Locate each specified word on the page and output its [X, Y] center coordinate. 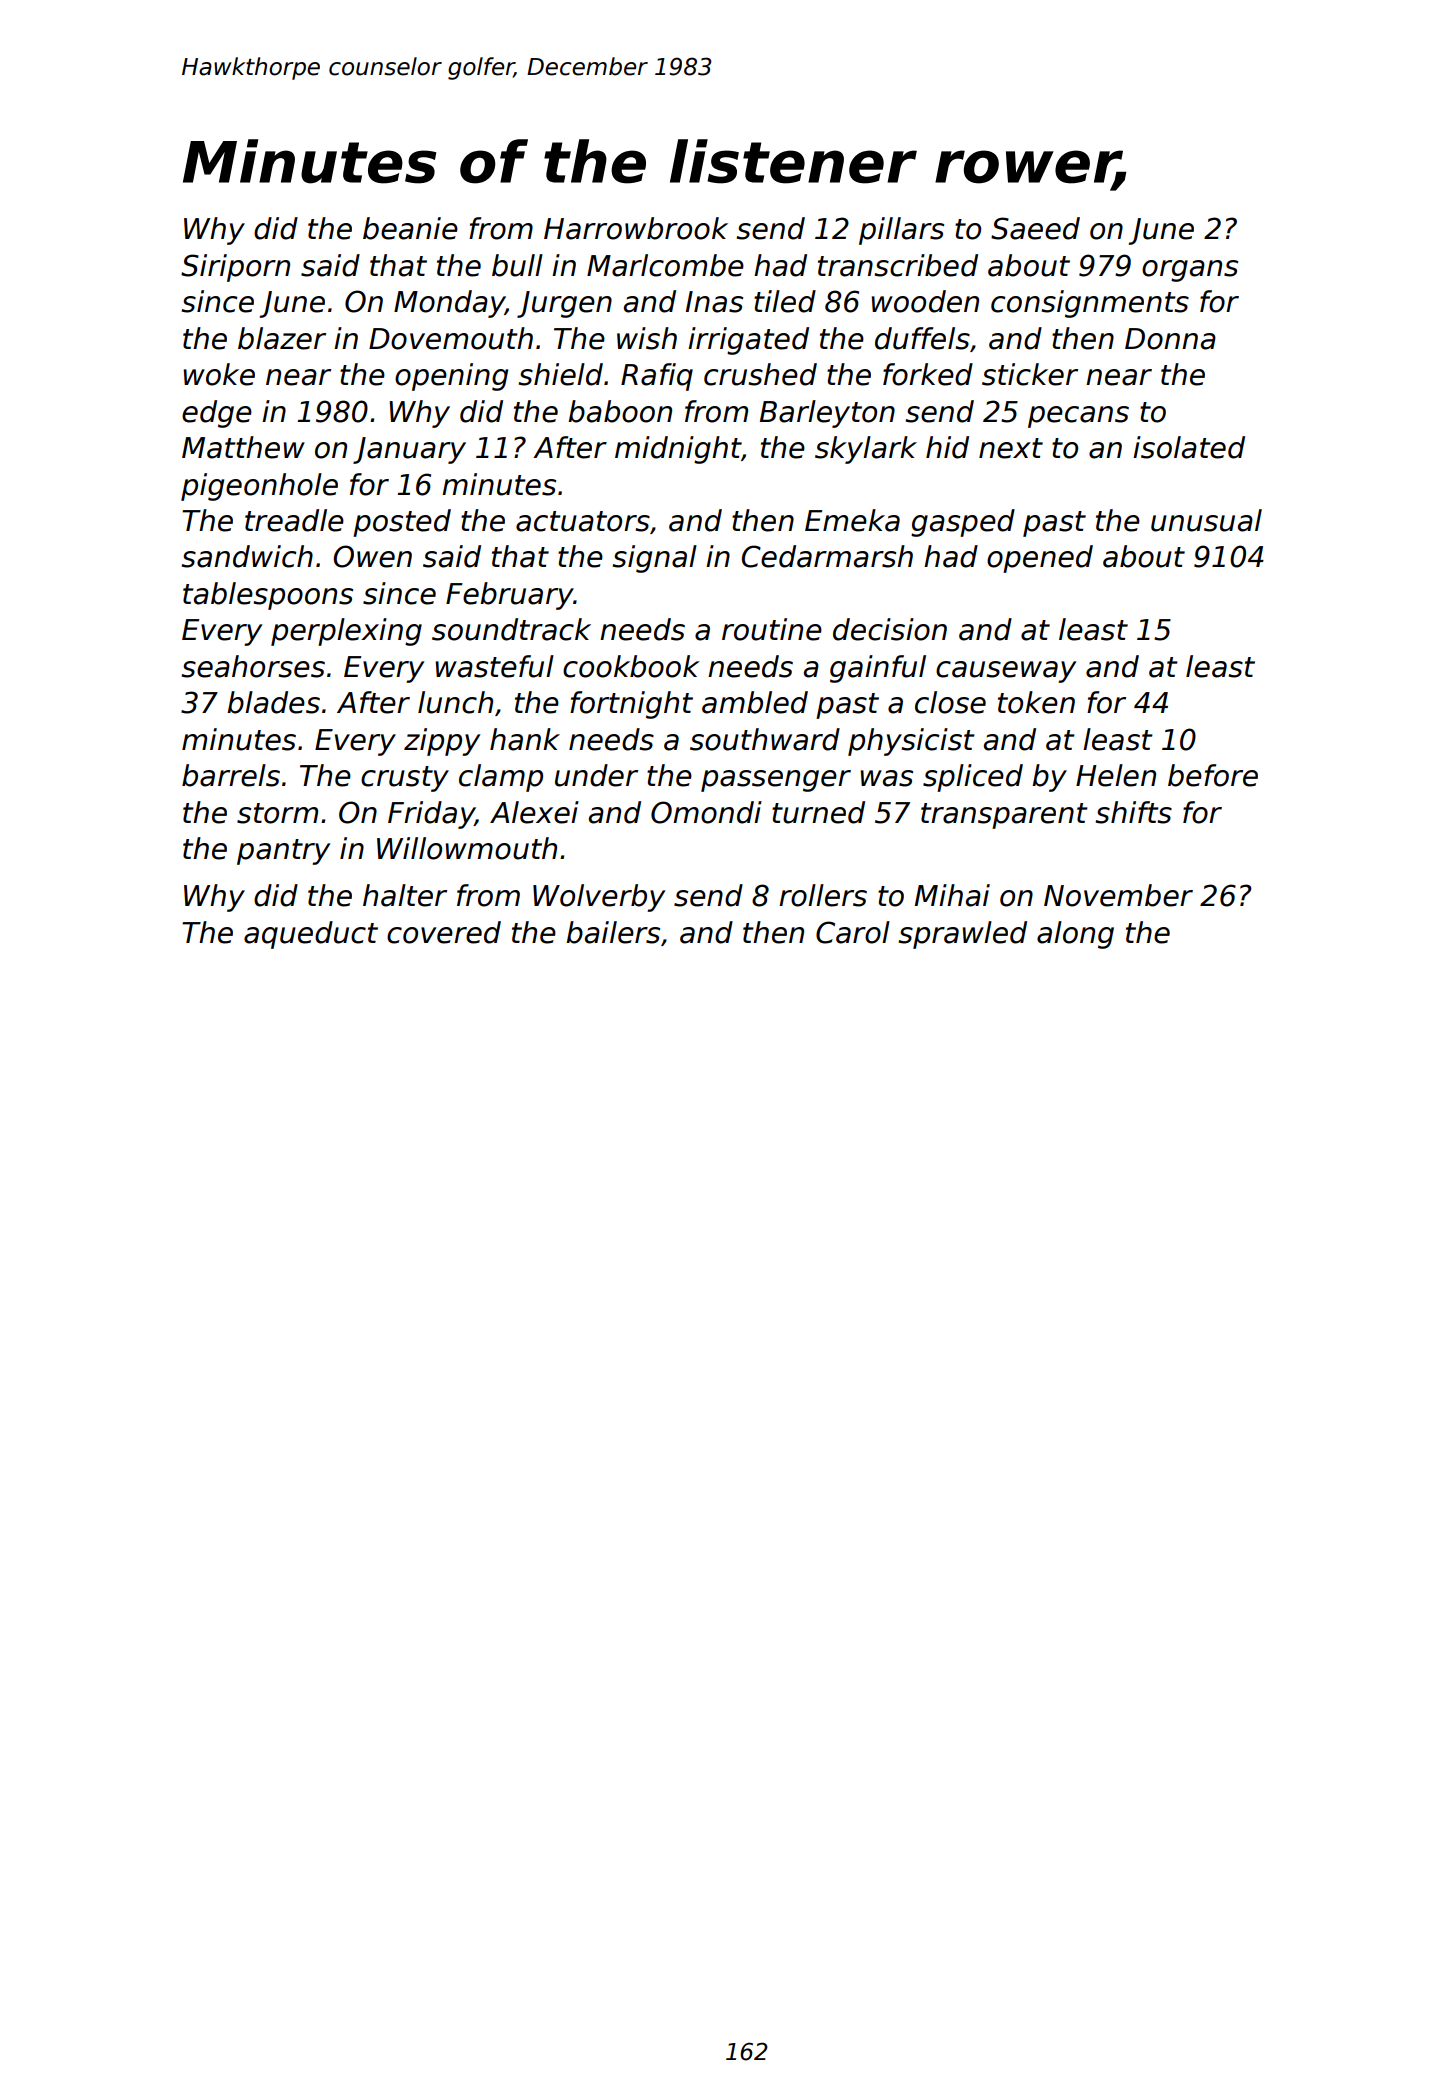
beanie [410, 228]
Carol [853, 932]
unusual [1206, 520]
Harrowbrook [636, 228]
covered [444, 932]
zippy [442, 742]
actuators [583, 521]
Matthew [243, 447]
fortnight [631, 705]
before [1213, 775]
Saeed [1035, 228]
